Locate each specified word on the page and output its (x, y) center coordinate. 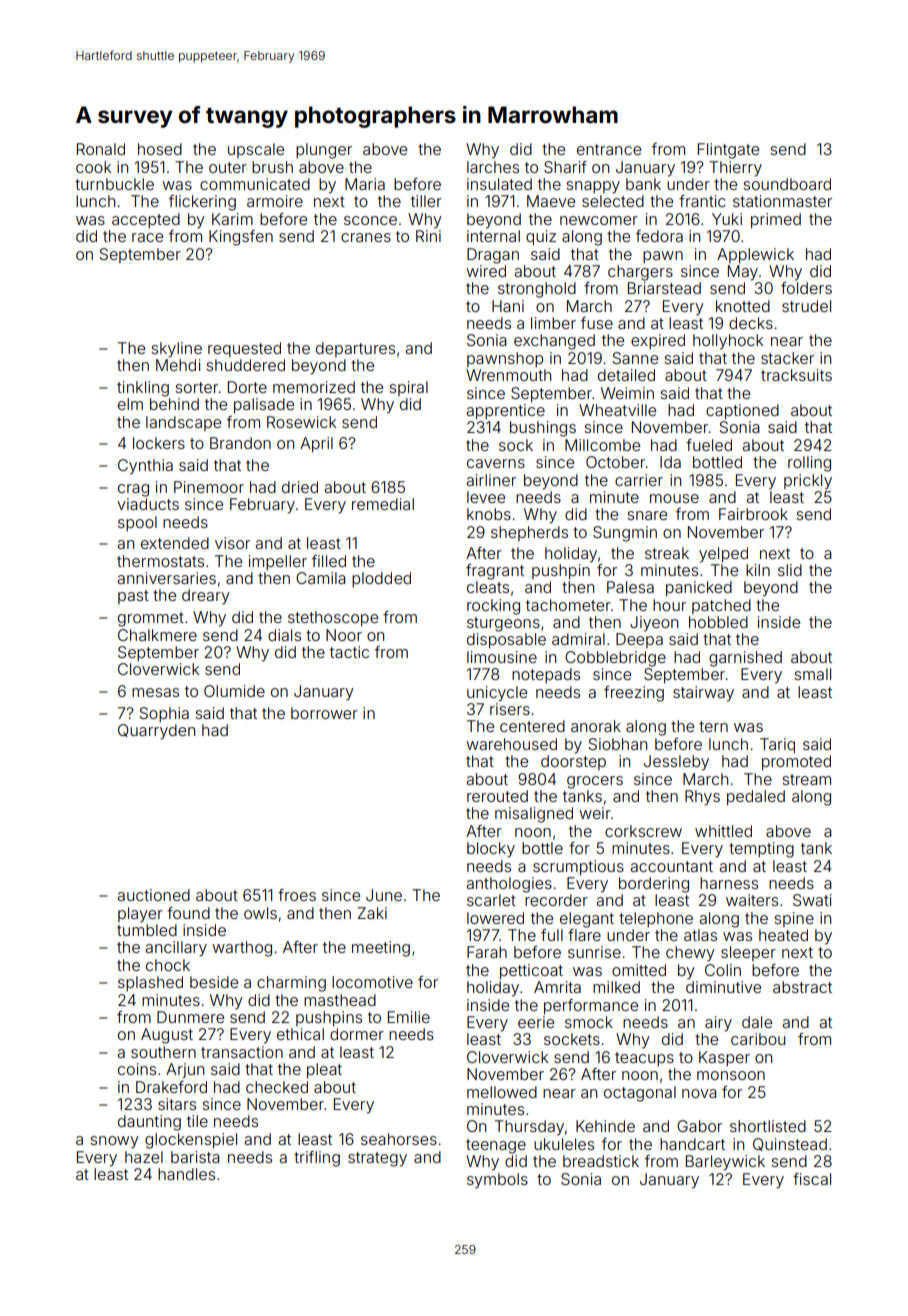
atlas (700, 935)
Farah (487, 952)
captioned (742, 412)
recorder (556, 900)
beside (214, 982)
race (147, 237)
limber (553, 323)
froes (297, 895)
